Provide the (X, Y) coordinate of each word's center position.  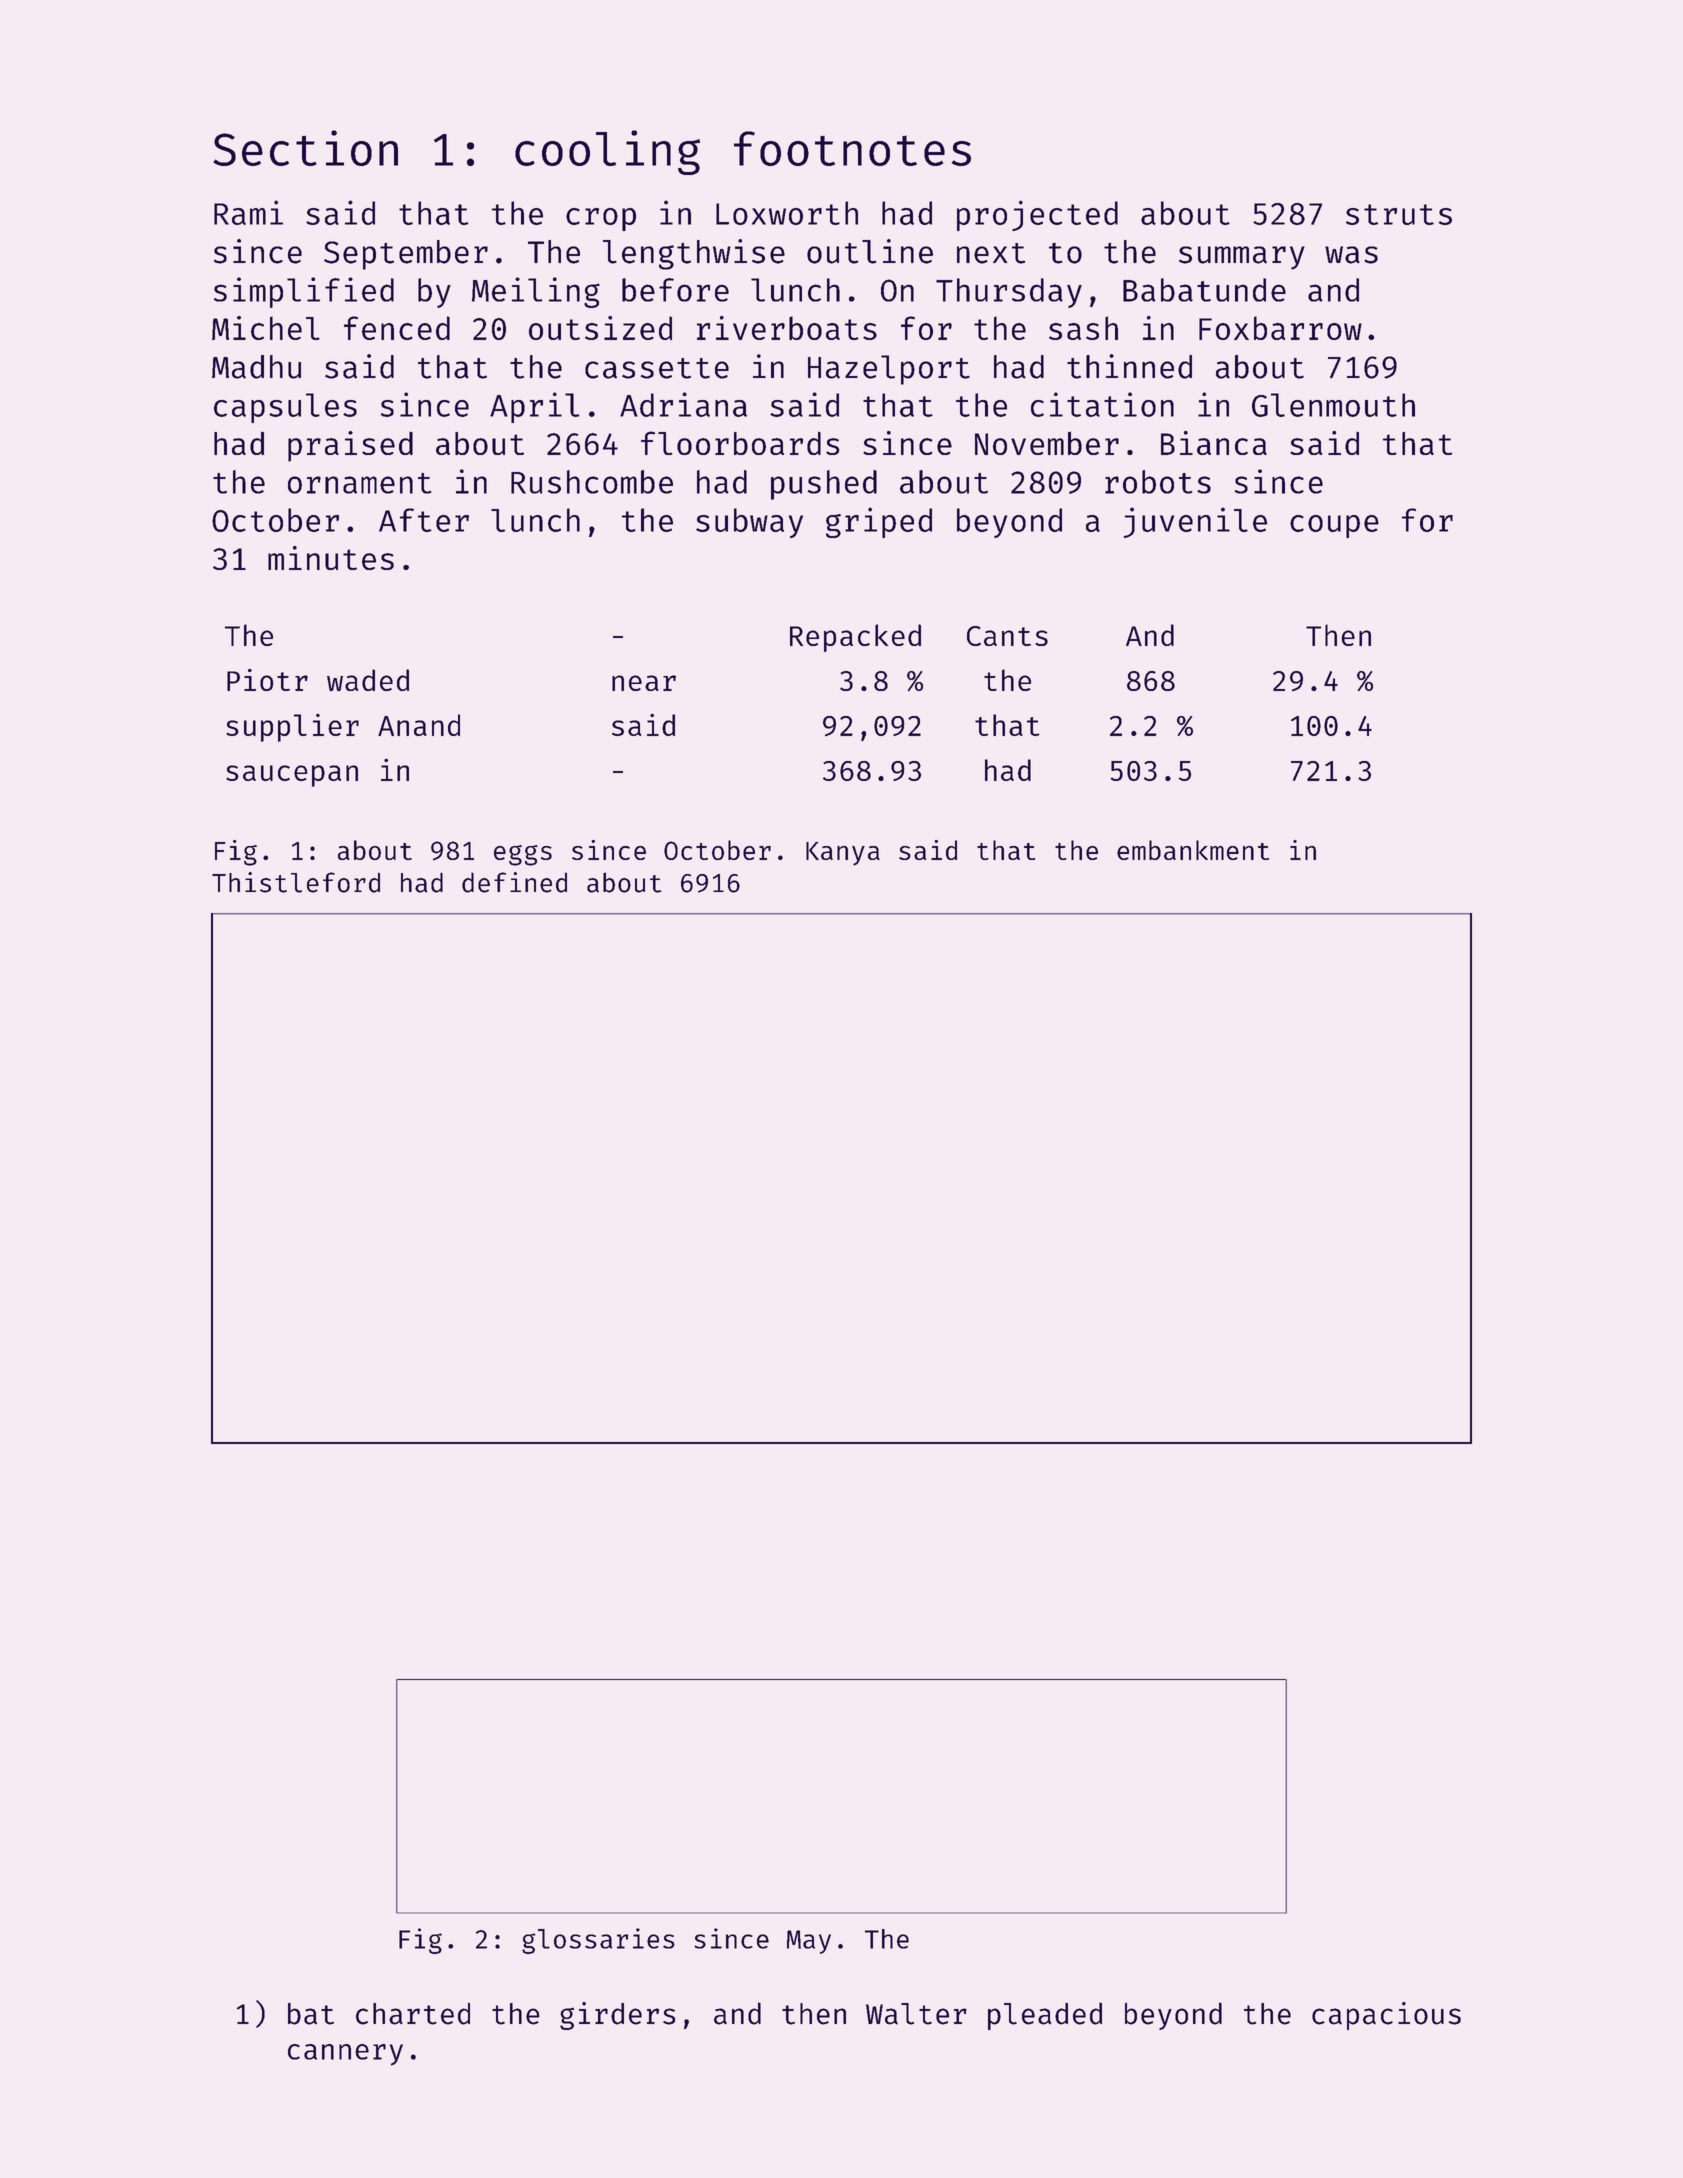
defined (514, 882)
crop (601, 219)
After (424, 520)
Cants (1007, 636)
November (1047, 443)
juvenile (1195, 522)
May (809, 1942)
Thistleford (296, 882)
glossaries (598, 1941)
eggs (523, 855)
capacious (1386, 2016)
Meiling (536, 292)
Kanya (843, 854)
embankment (1193, 850)
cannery (345, 2055)
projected (1037, 215)
